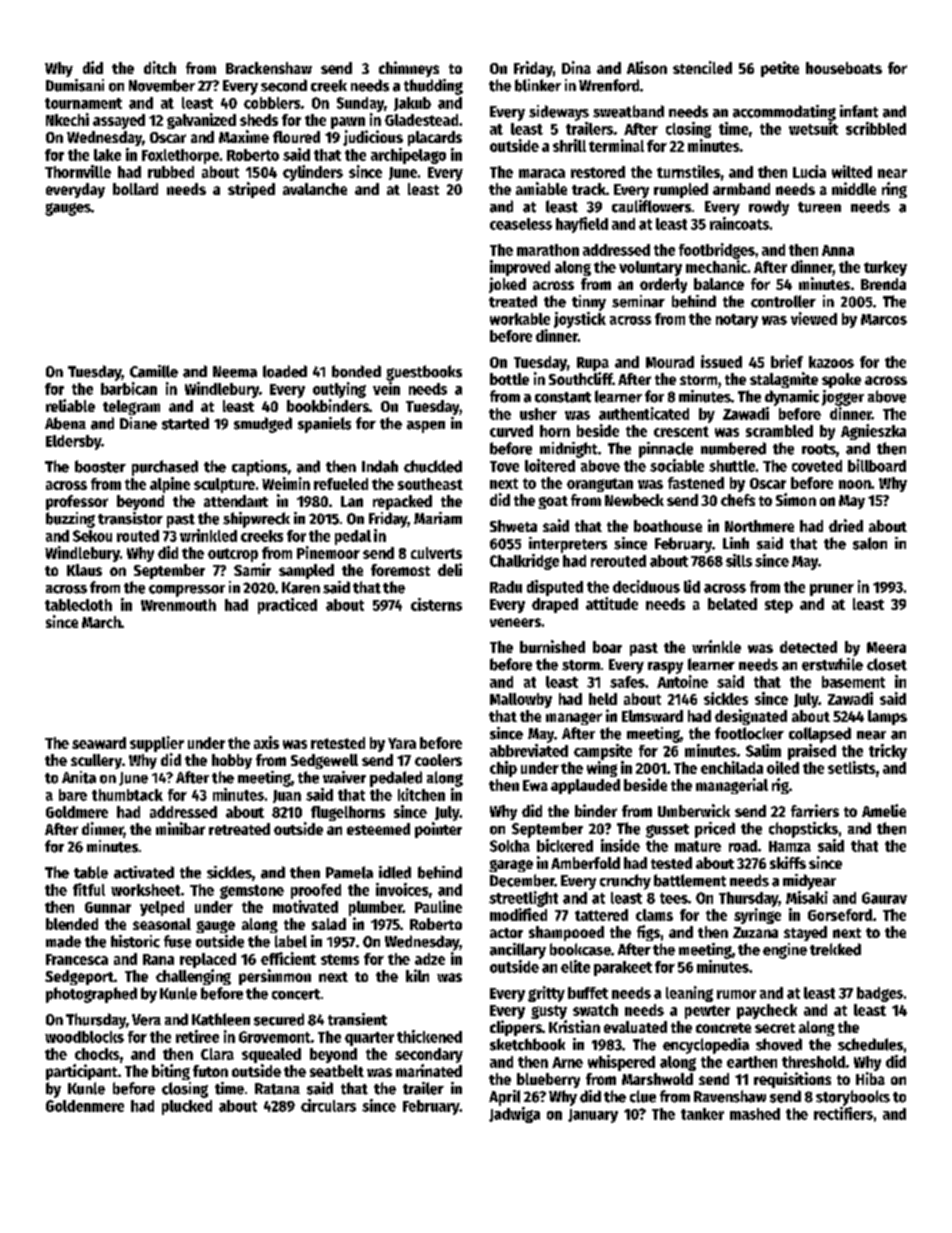 This page has width=952, height=1233. I want to click on Goldenmere, so click(85, 1106).
